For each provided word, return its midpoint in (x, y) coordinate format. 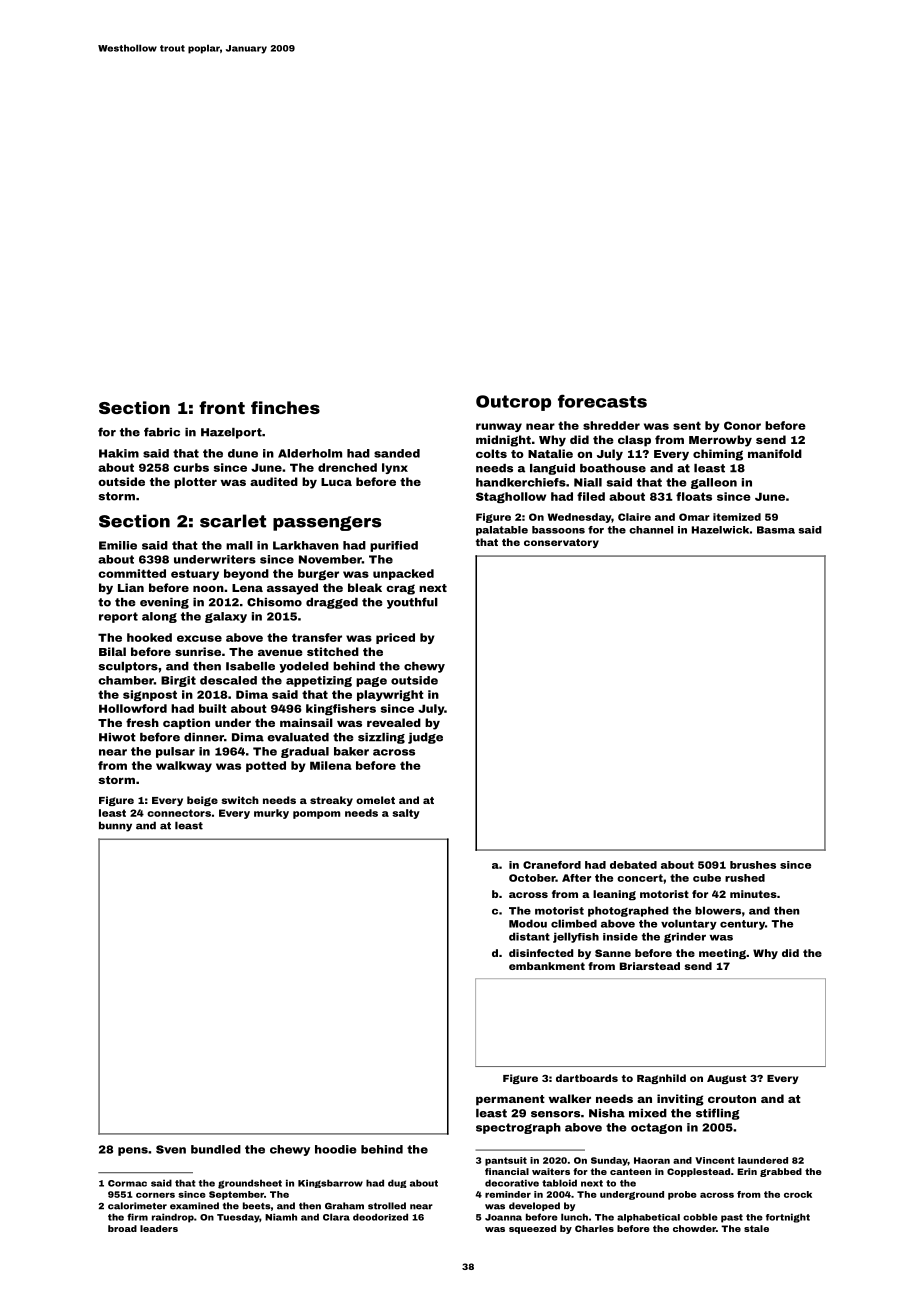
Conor (742, 425)
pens (133, 1151)
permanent (510, 1100)
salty (406, 814)
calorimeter (137, 1206)
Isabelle (250, 666)
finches (285, 407)
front (222, 407)
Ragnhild (661, 1079)
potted (266, 766)
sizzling (381, 738)
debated (633, 865)
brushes (753, 865)
